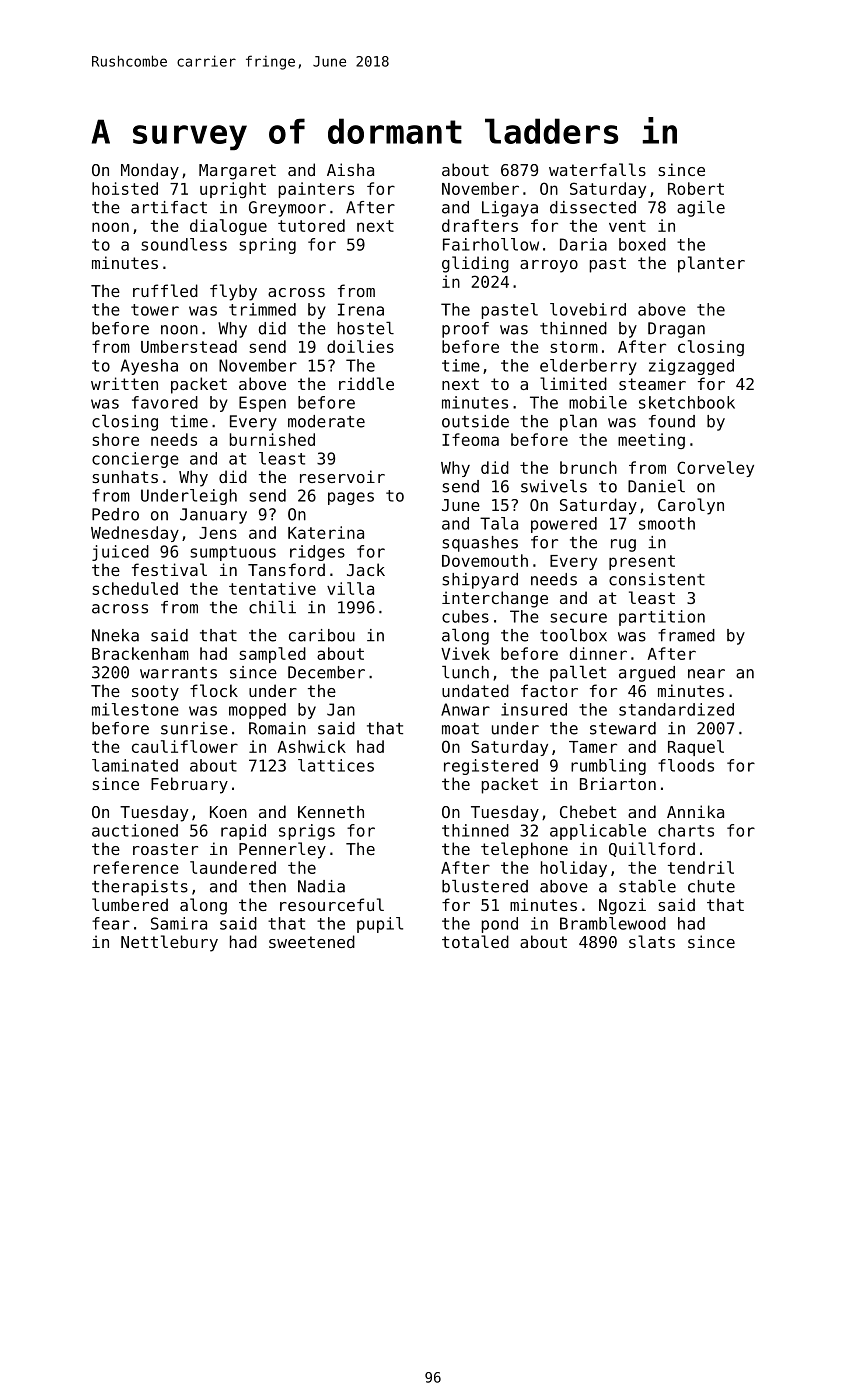  Describe the element at coordinates (696, 188) in the screenshot. I see `Robert` at that location.
